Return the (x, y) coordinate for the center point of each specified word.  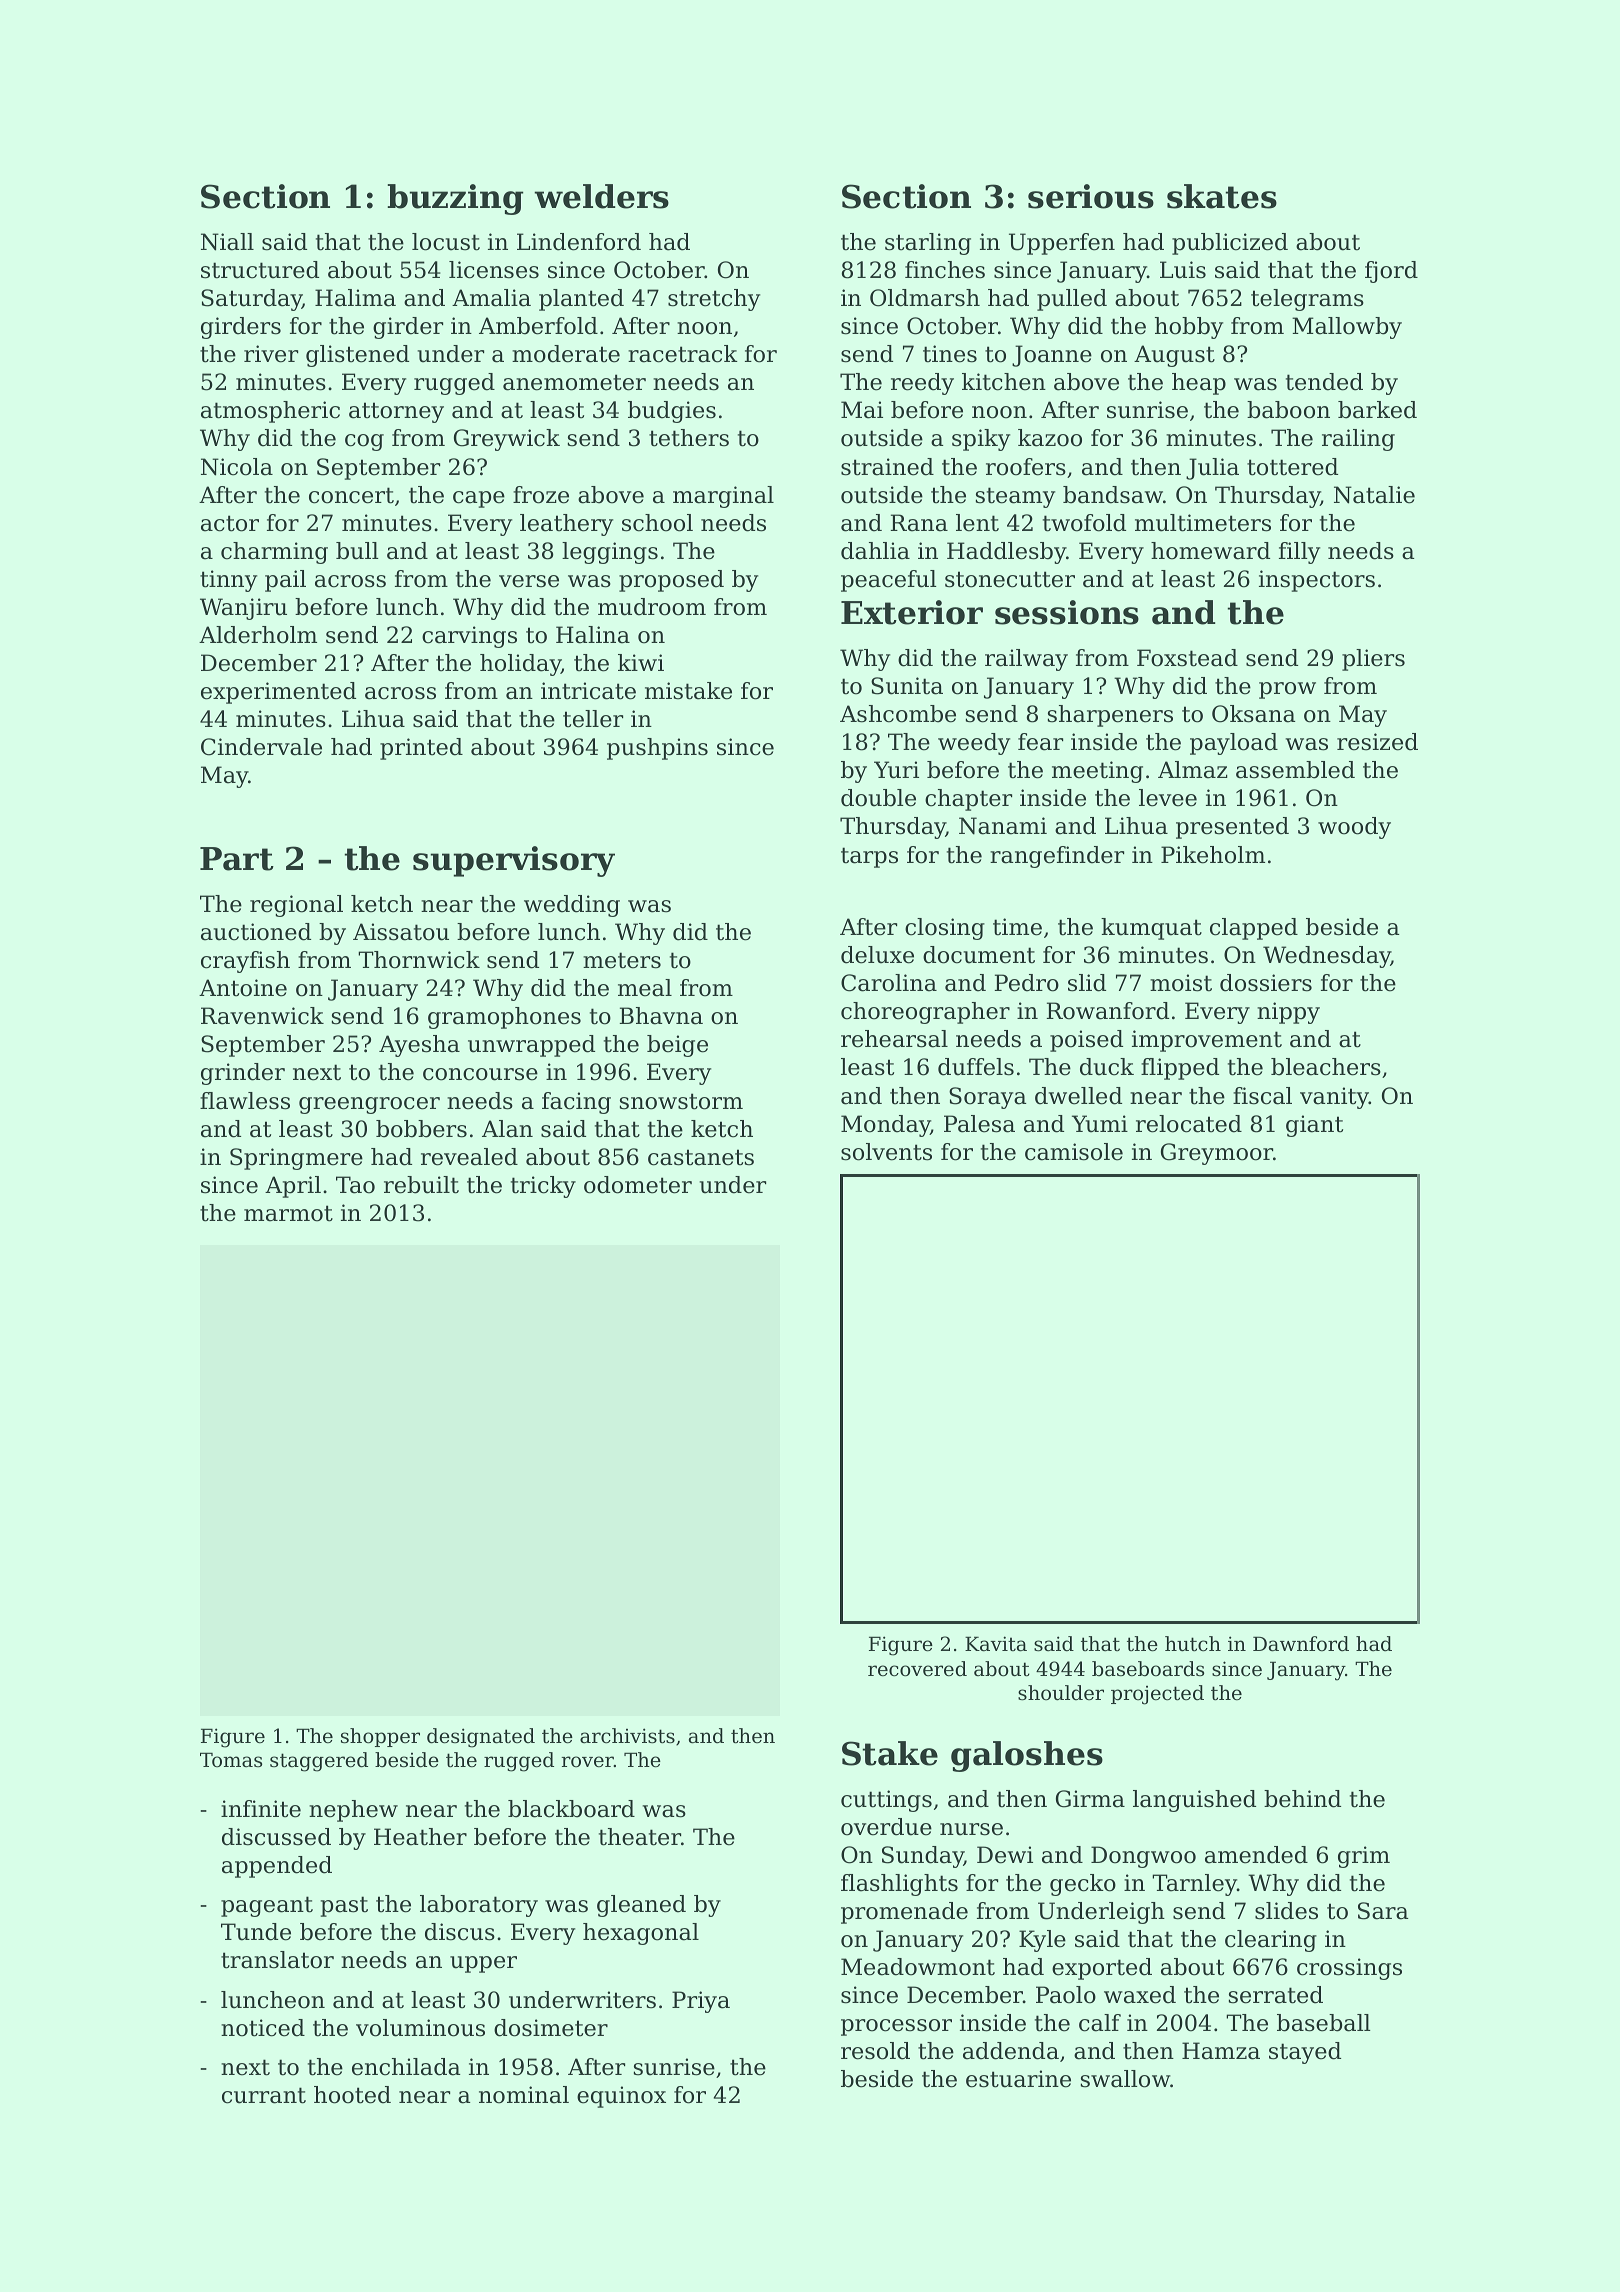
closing (945, 929)
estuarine (1018, 2079)
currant (264, 2095)
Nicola (237, 467)
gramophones (504, 1018)
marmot (288, 1213)
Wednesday (1327, 957)
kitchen (1004, 382)
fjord (1391, 272)
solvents (886, 1152)
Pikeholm (1213, 855)
